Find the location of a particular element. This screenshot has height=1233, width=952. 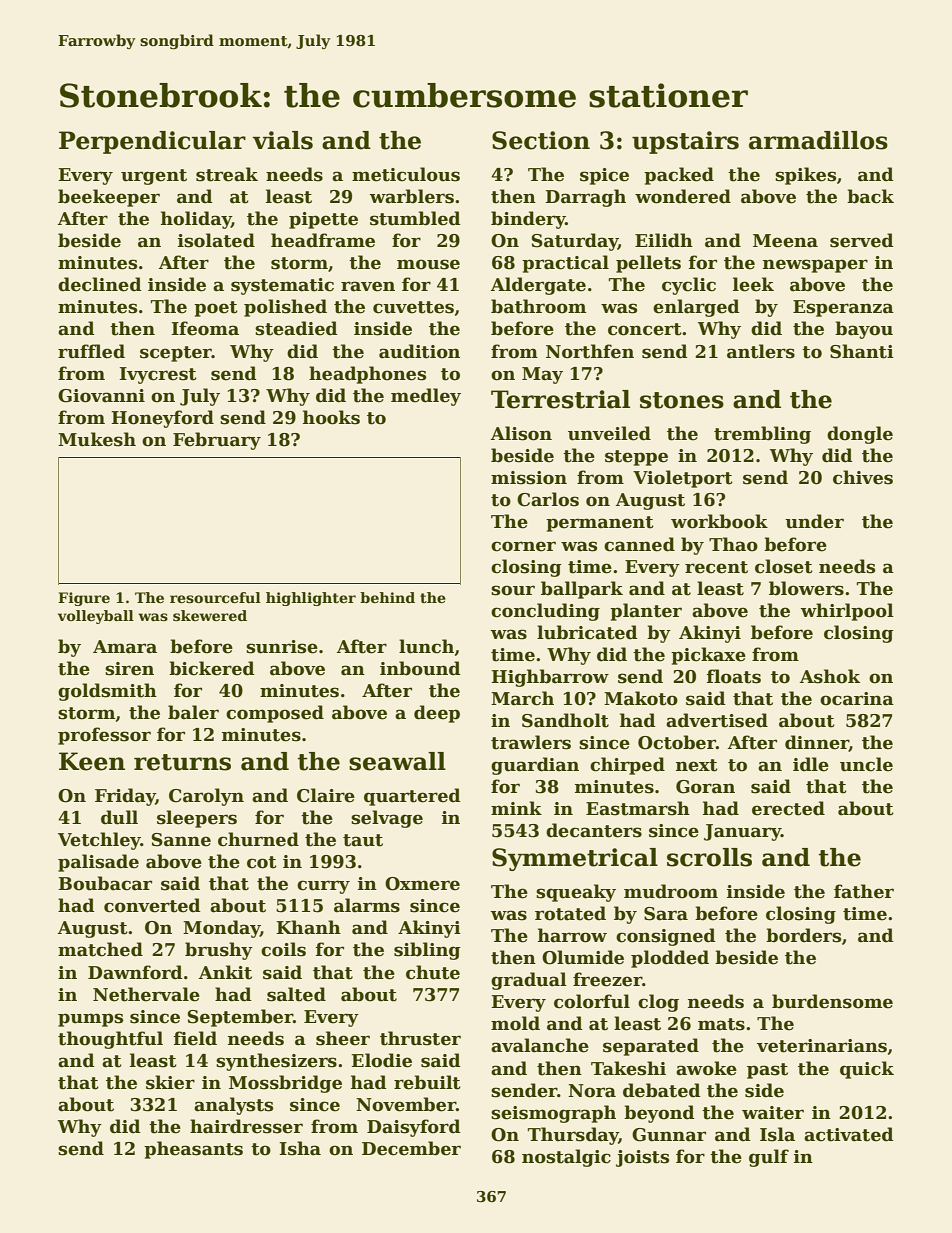

mats is located at coordinates (721, 1024).
